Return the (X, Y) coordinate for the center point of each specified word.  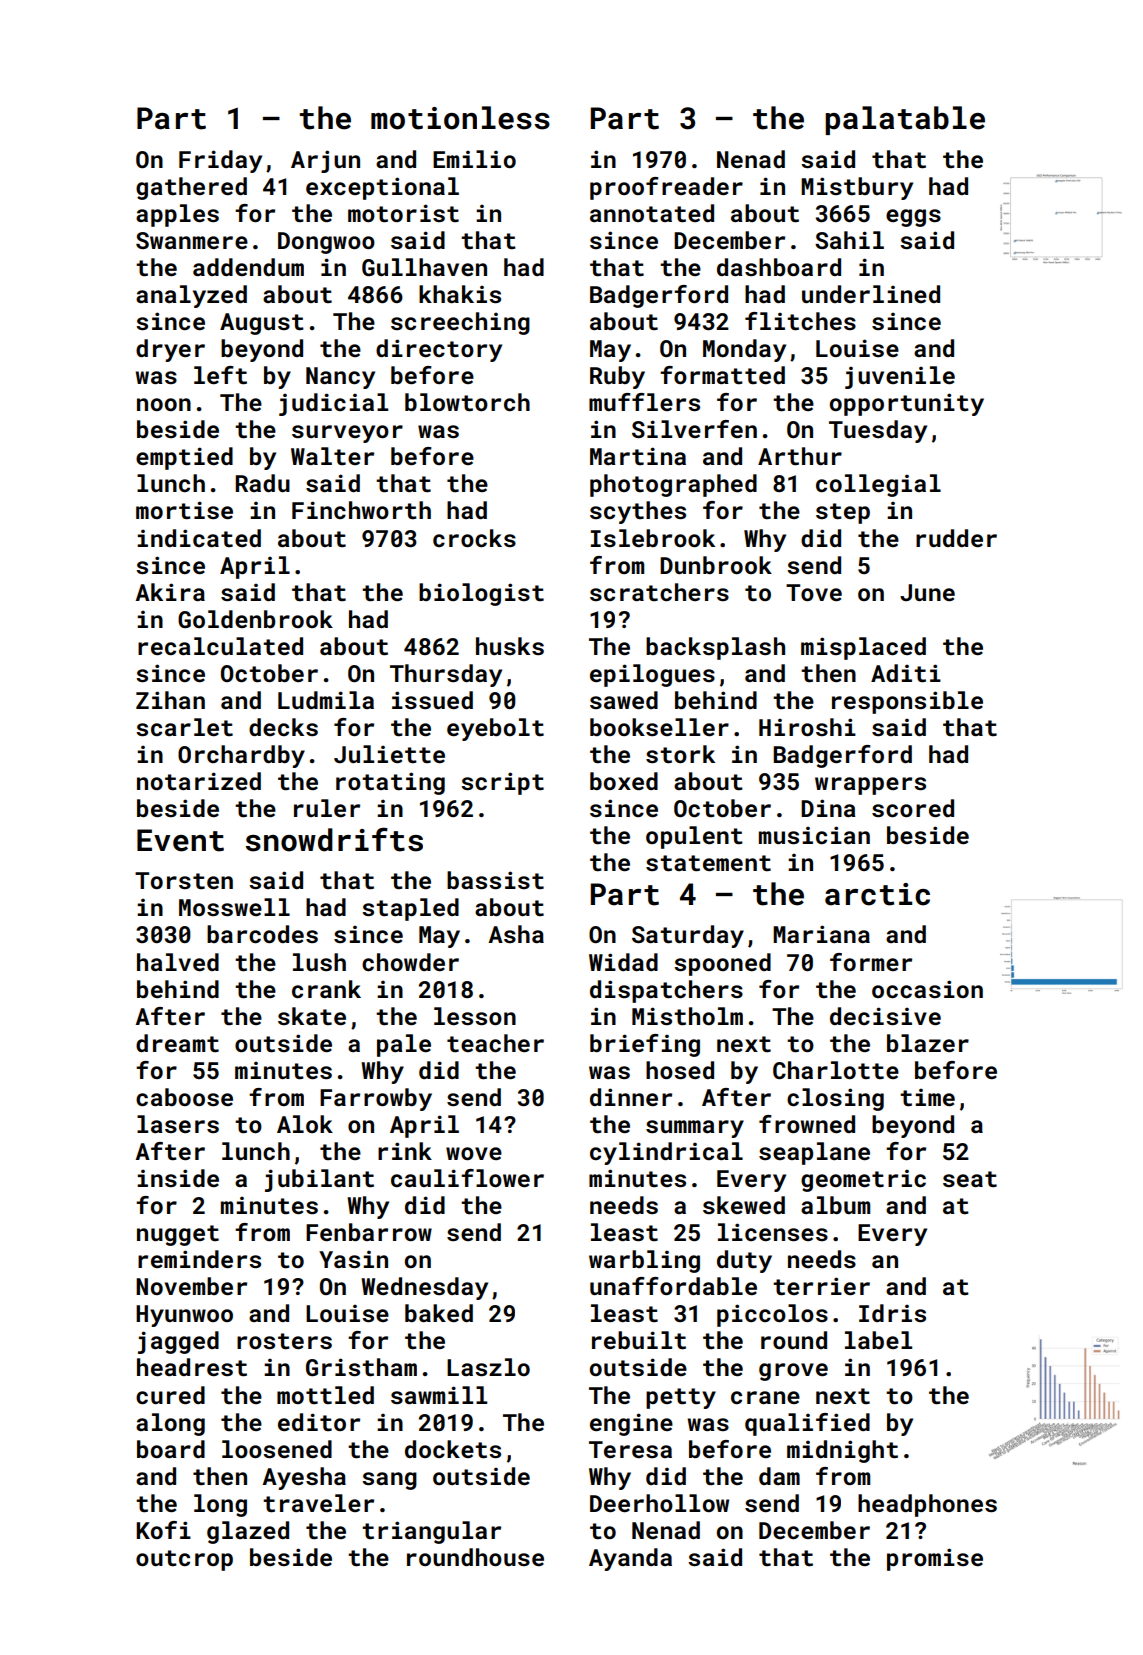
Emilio (474, 159)
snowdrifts (334, 839)
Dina (828, 808)
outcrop (184, 1560)
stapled (410, 909)
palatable (905, 120)
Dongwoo (326, 243)
